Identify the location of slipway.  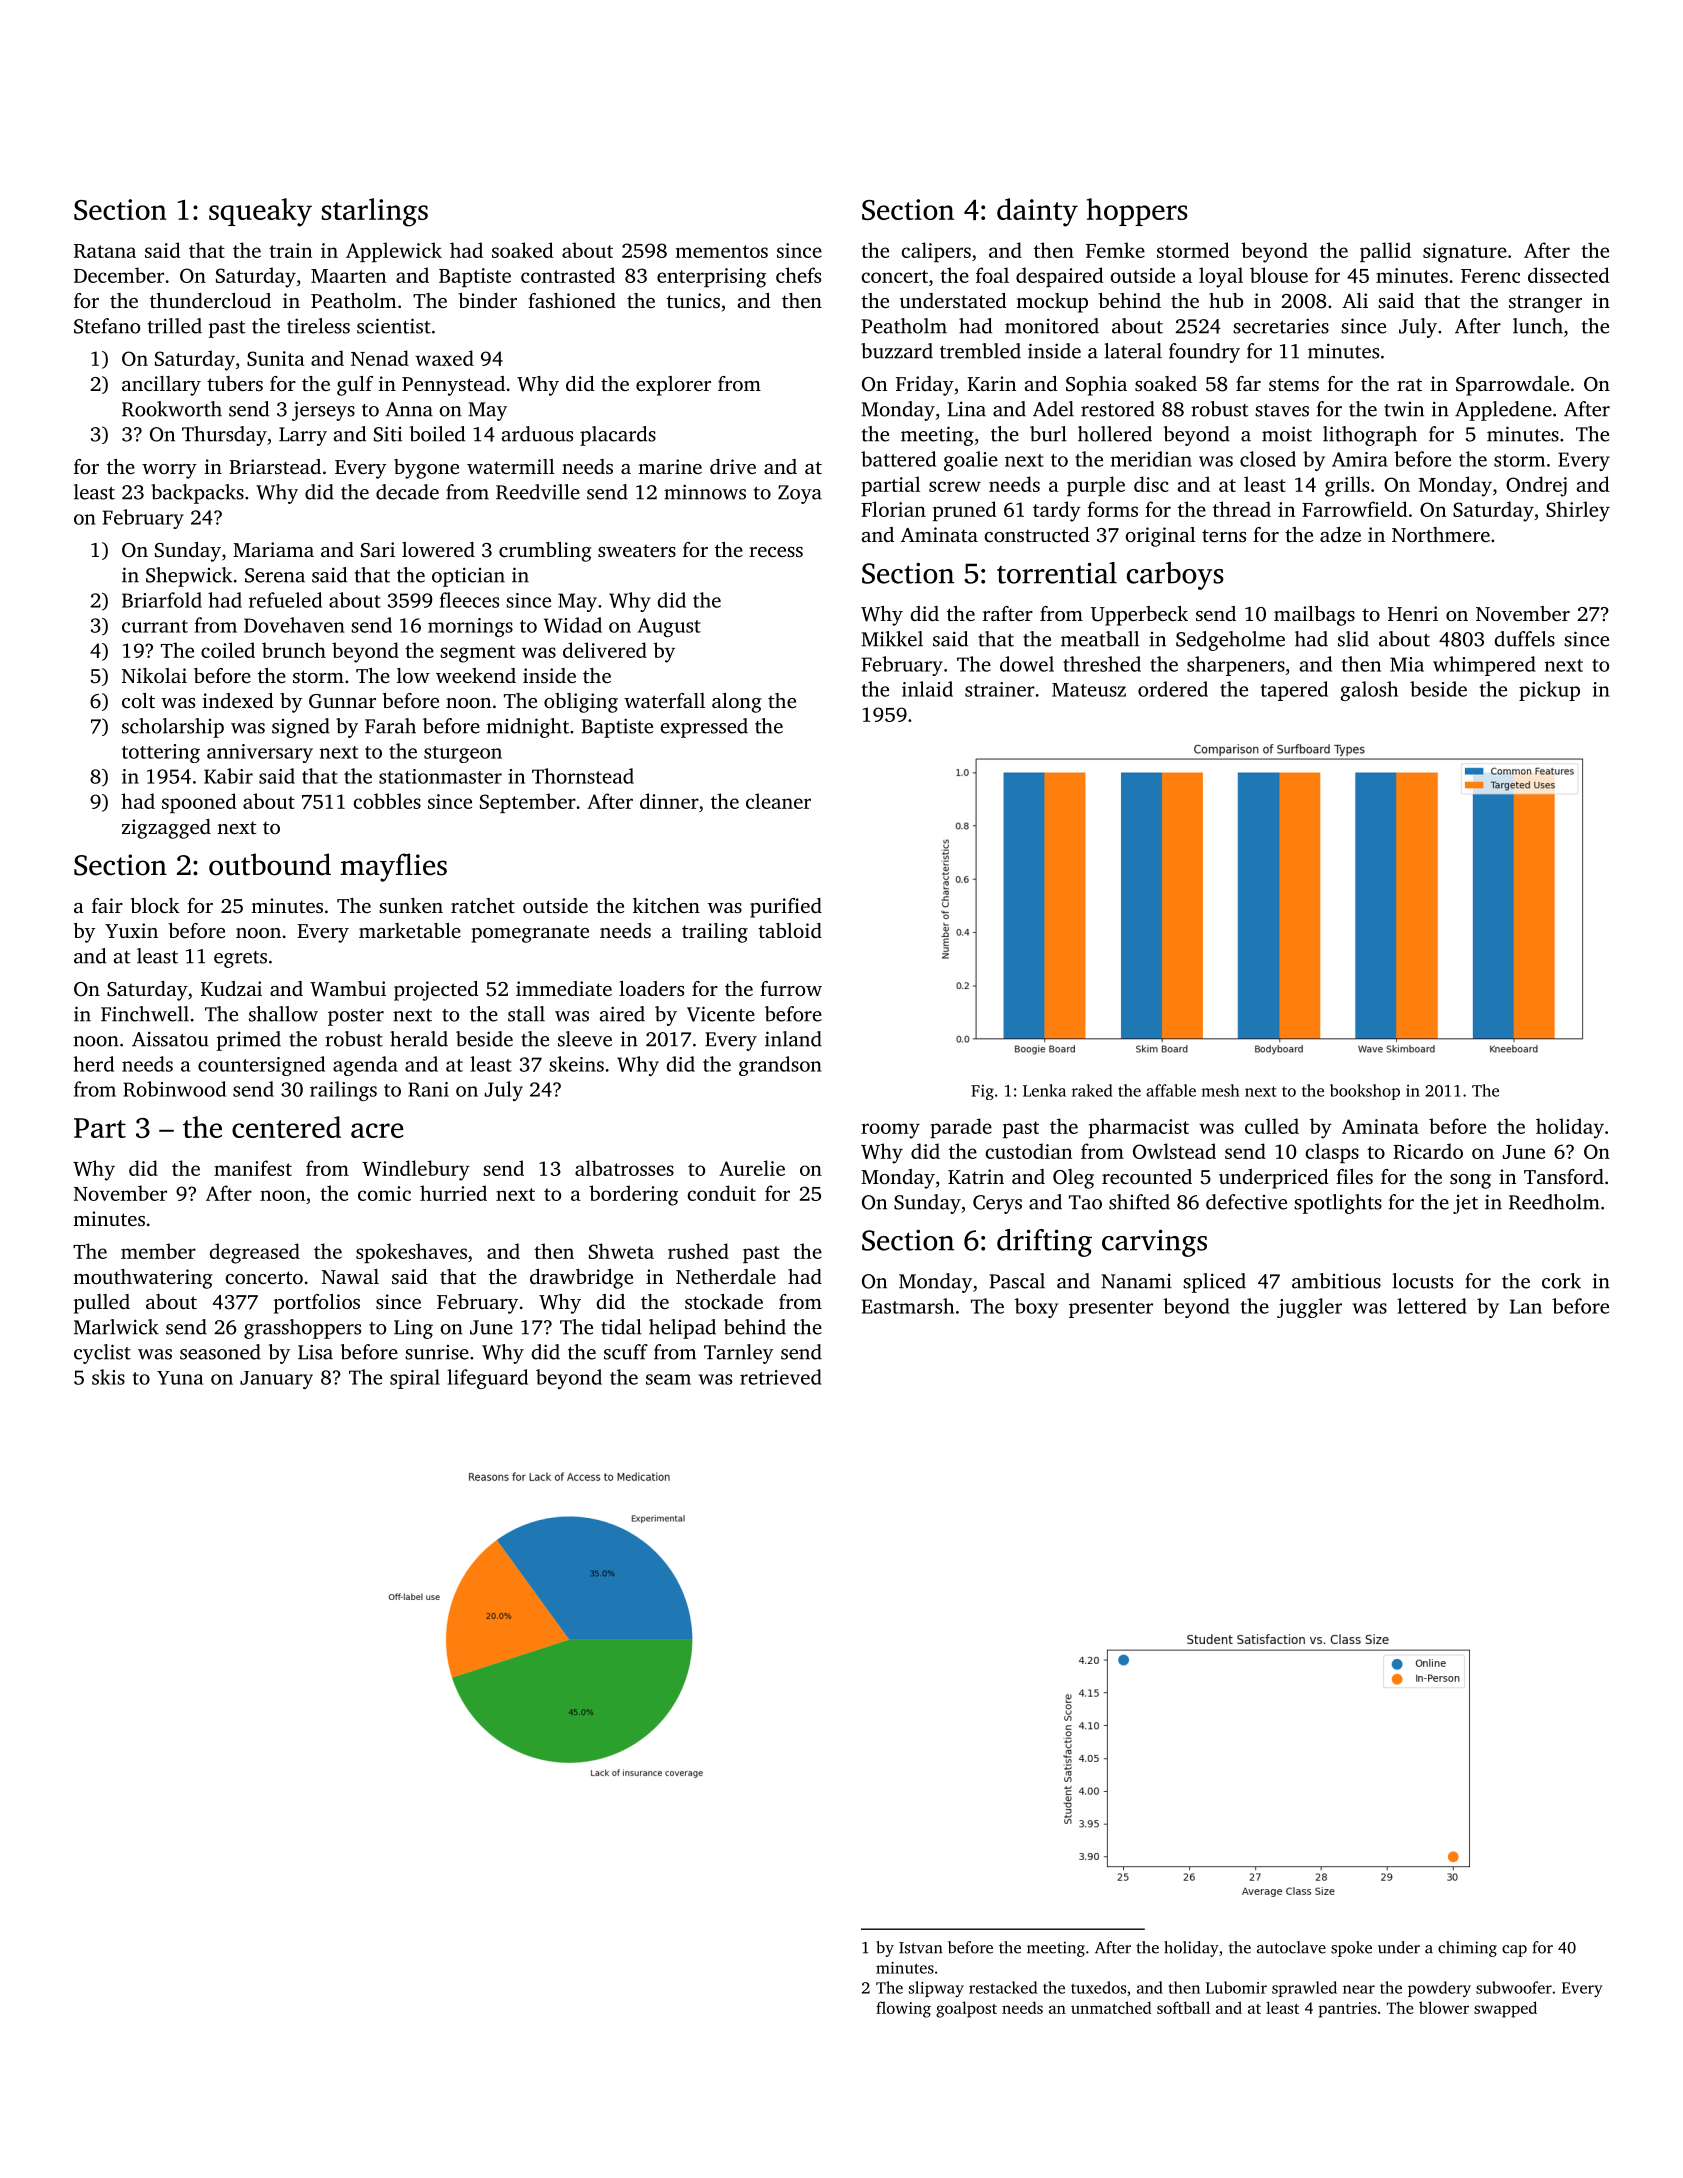
(936, 1989).
